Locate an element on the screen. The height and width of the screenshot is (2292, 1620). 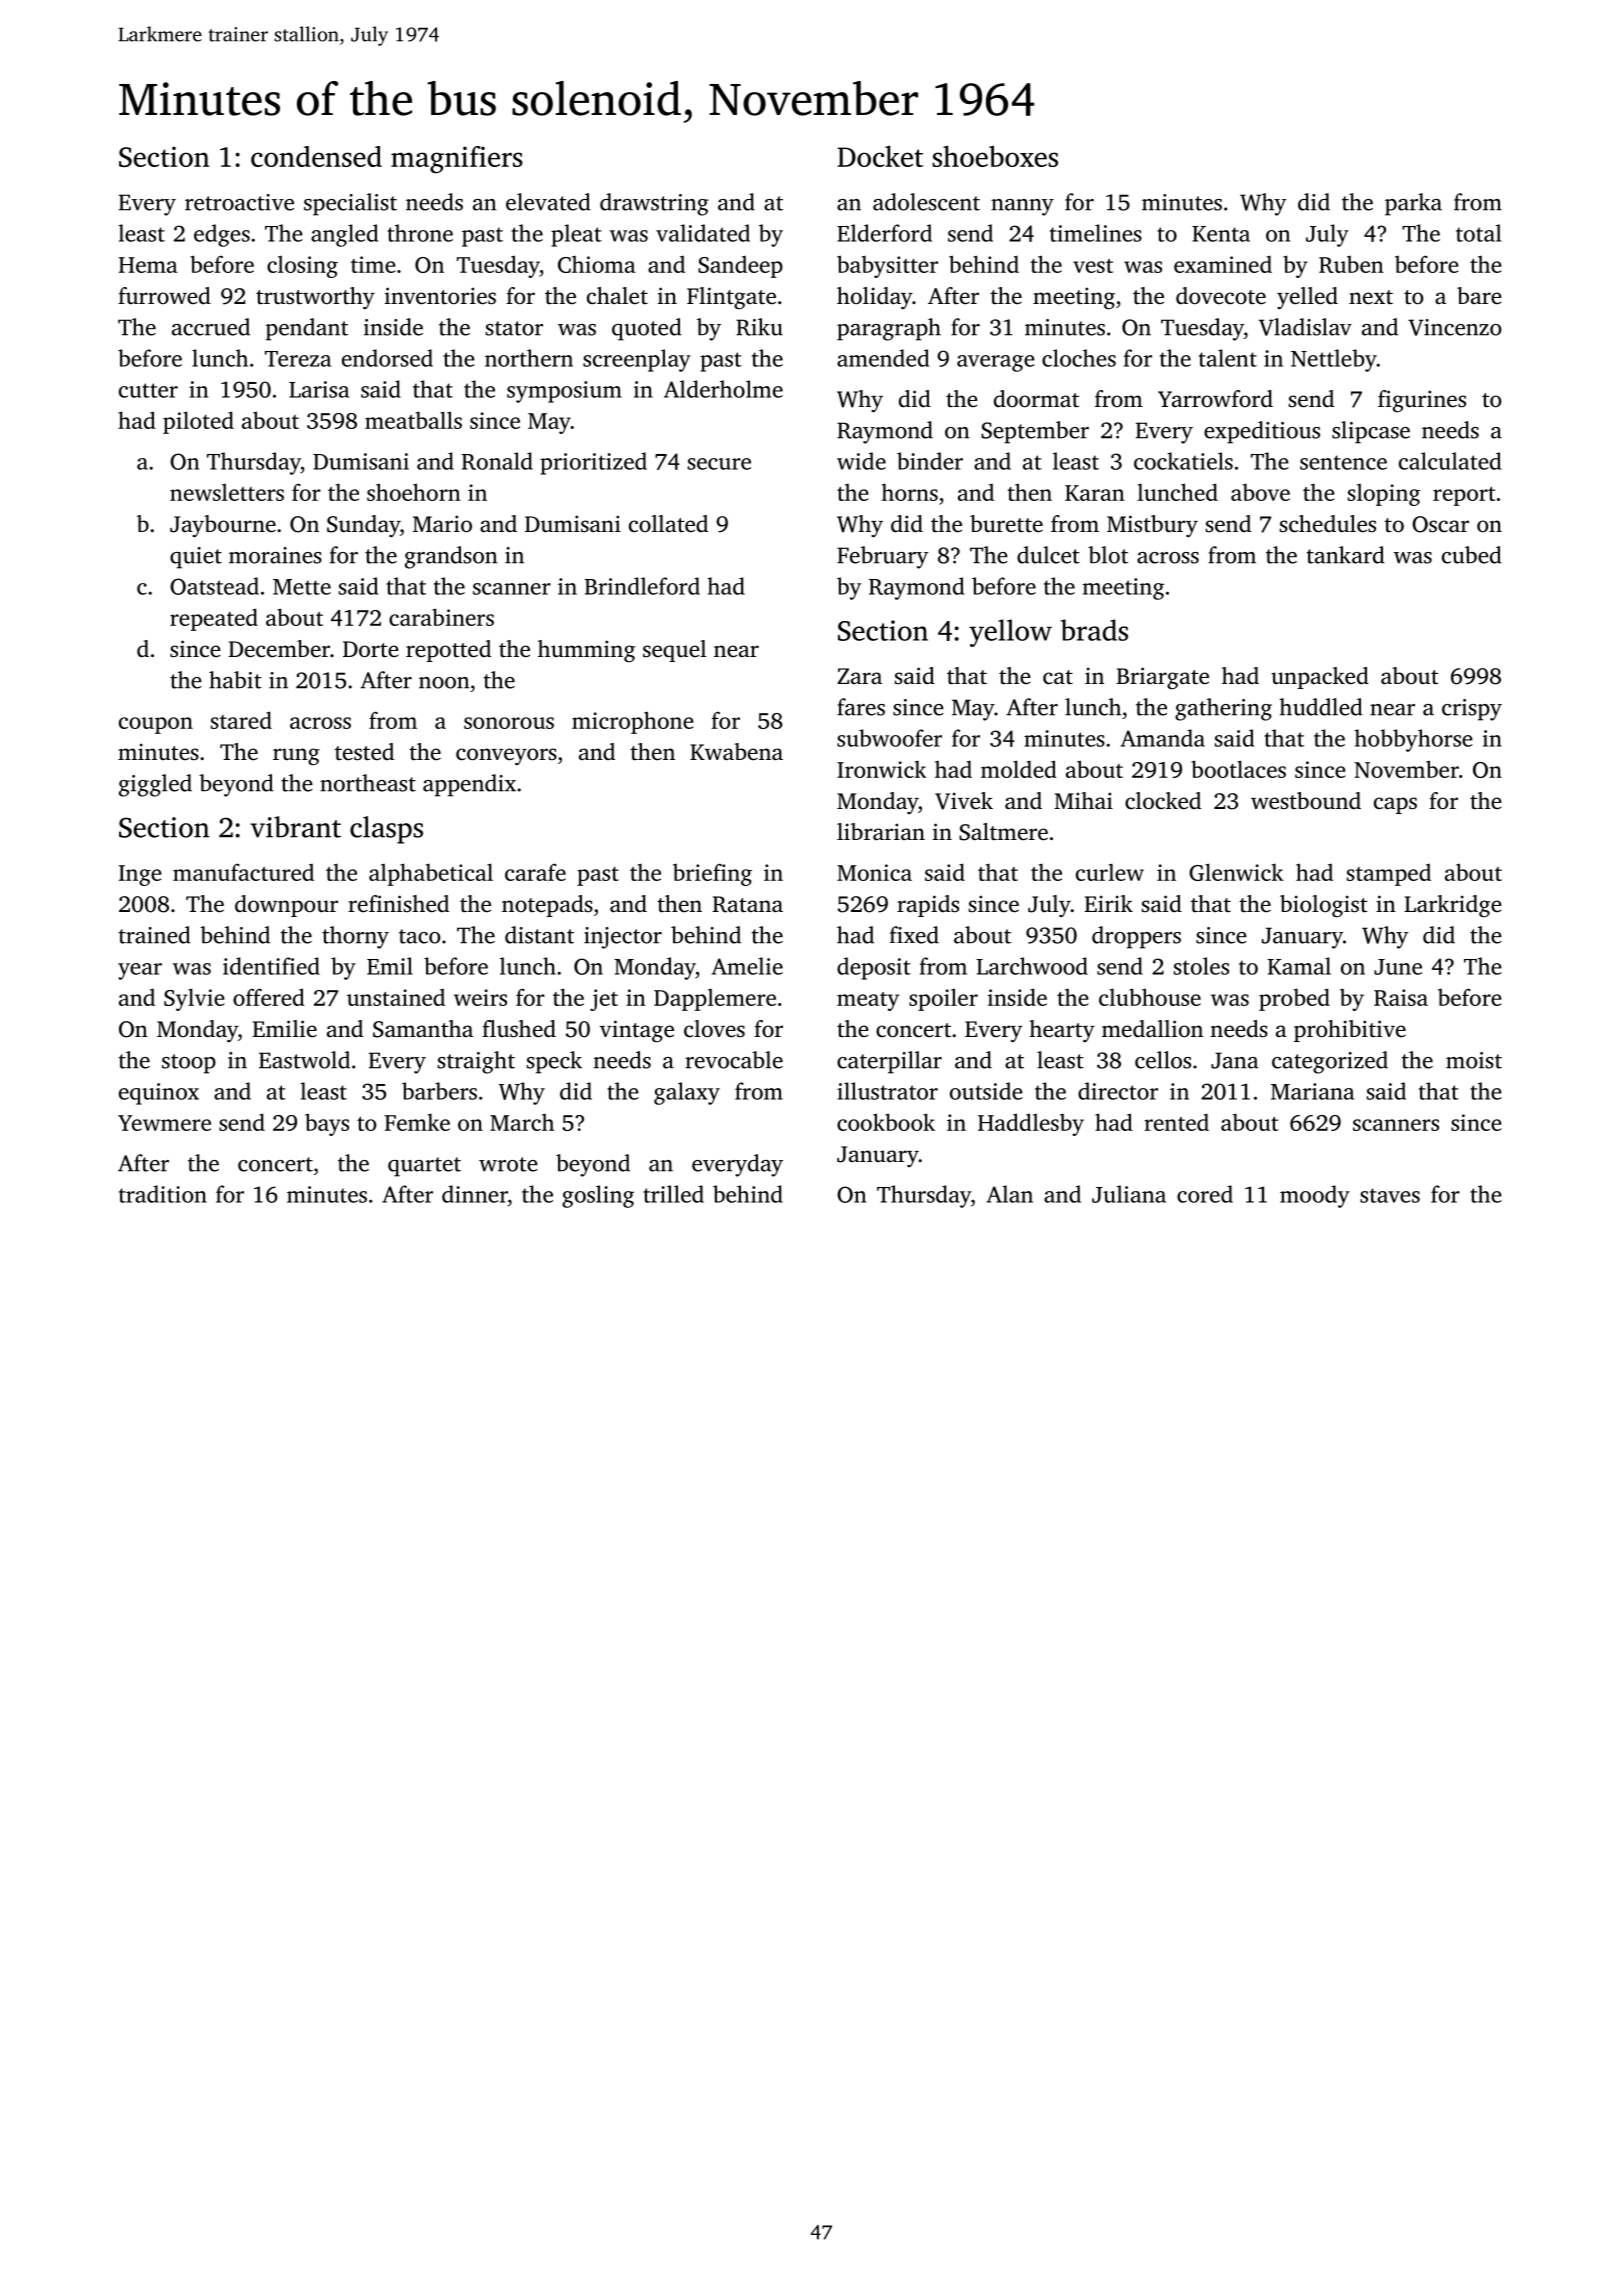
tankard is located at coordinates (1346, 555).
